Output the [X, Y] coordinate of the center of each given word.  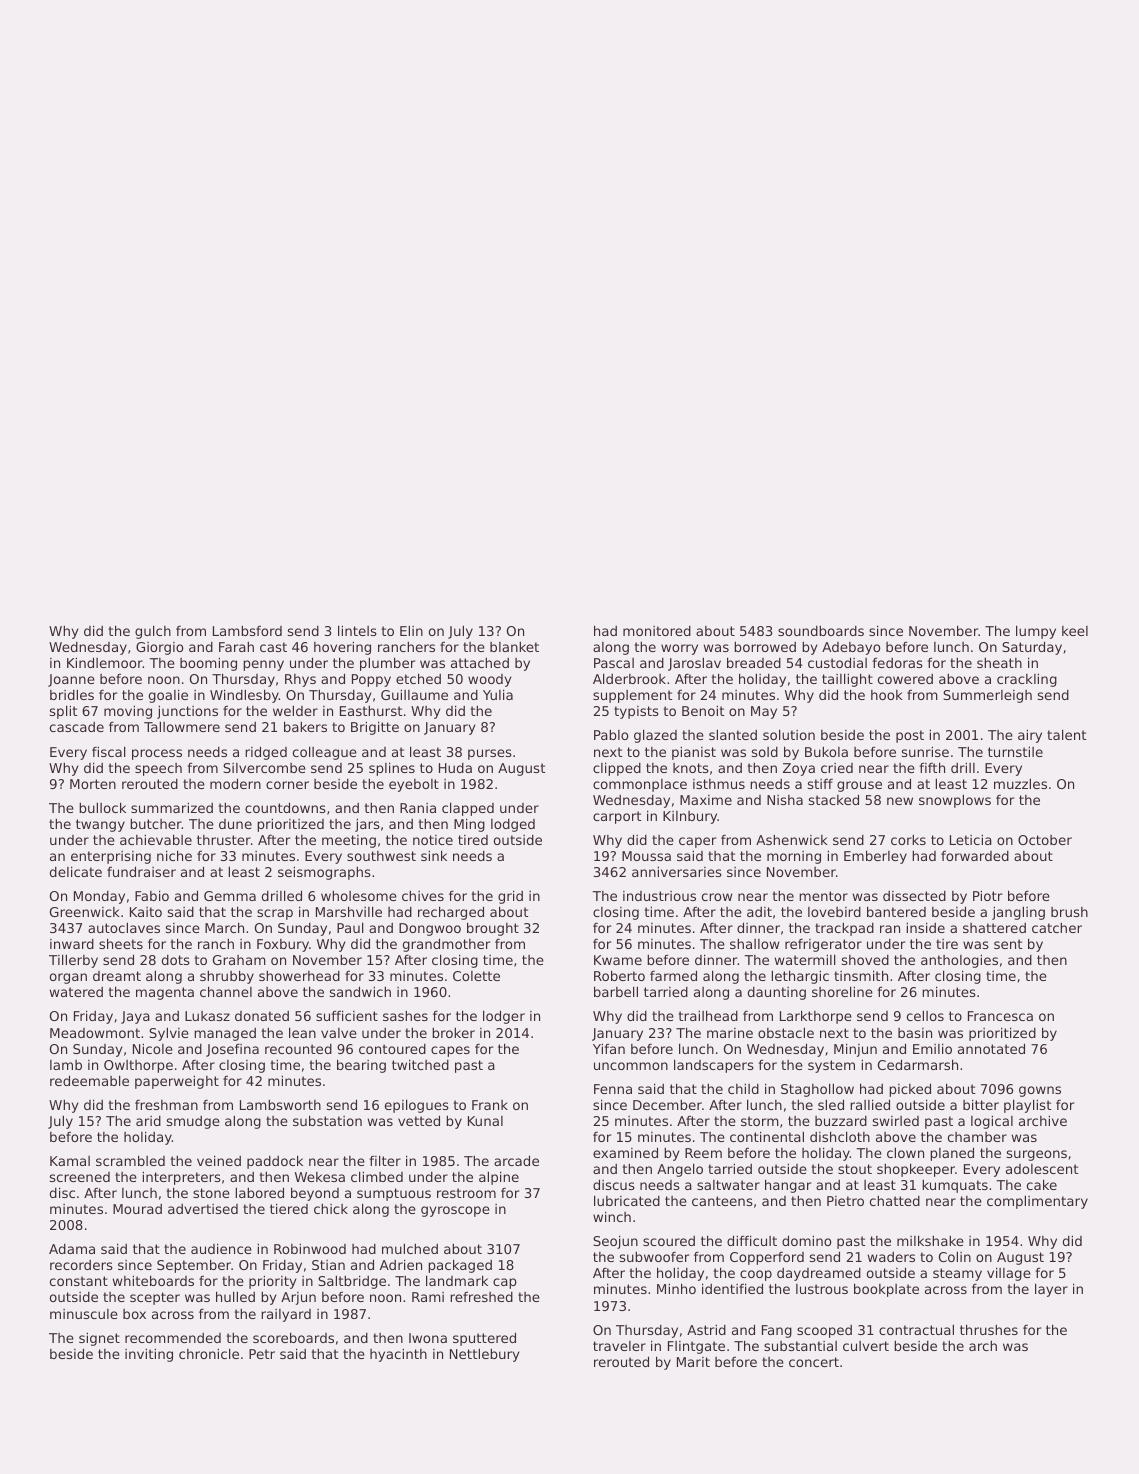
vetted [419, 1120]
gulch [153, 632]
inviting [149, 1355]
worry [679, 649]
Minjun [855, 1050]
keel [1075, 631]
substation [327, 1120]
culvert [866, 1346]
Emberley [875, 857]
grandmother [446, 945]
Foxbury [283, 945]
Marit [693, 1362]
